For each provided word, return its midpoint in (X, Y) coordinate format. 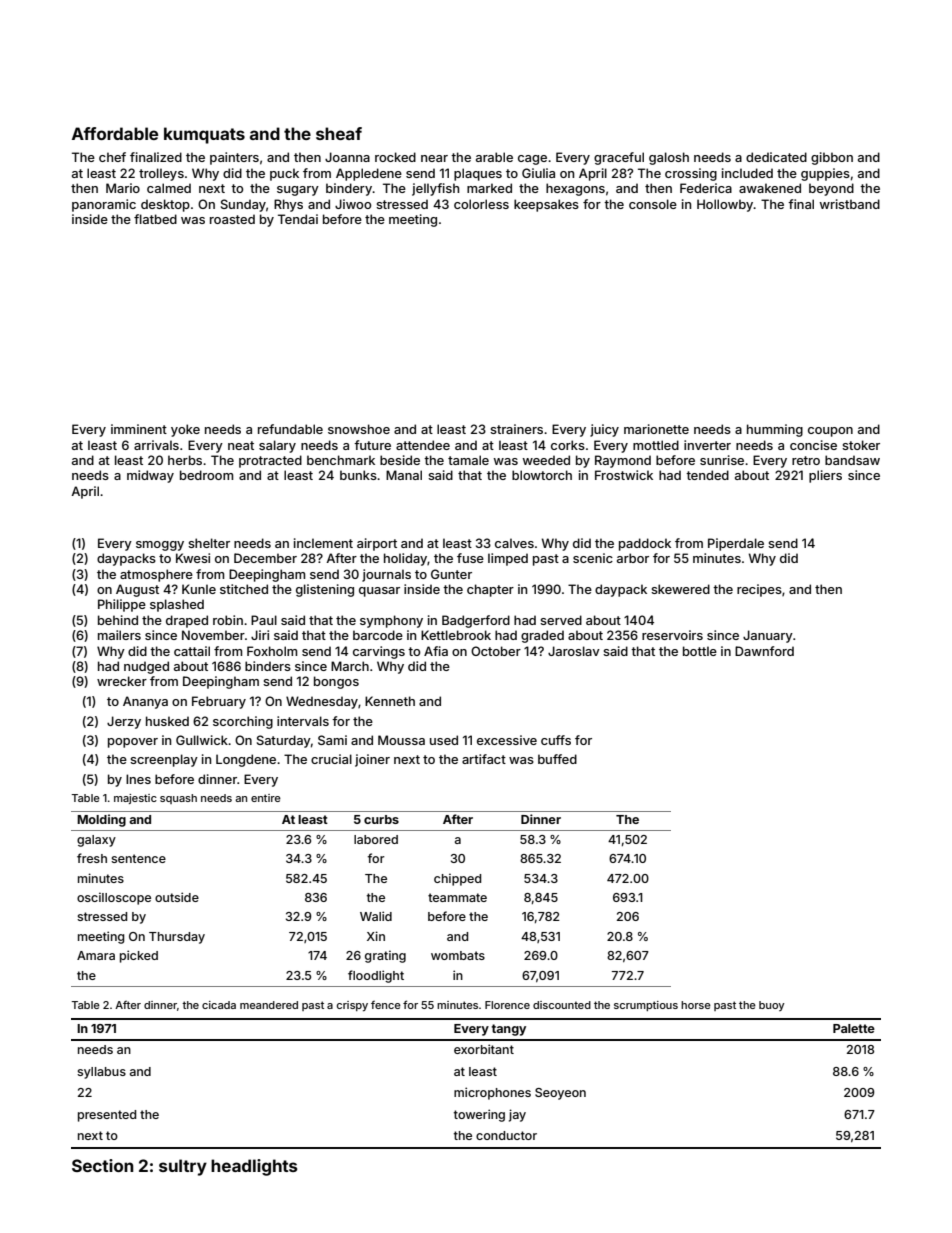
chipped (457, 879)
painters (234, 158)
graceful (619, 158)
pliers (825, 476)
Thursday (177, 938)
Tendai (298, 219)
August (137, 590)
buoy (772, 1006)
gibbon (832, 158)
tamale (468, 460)
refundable (290, 429)
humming (775, 430)
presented (107, 1116)
